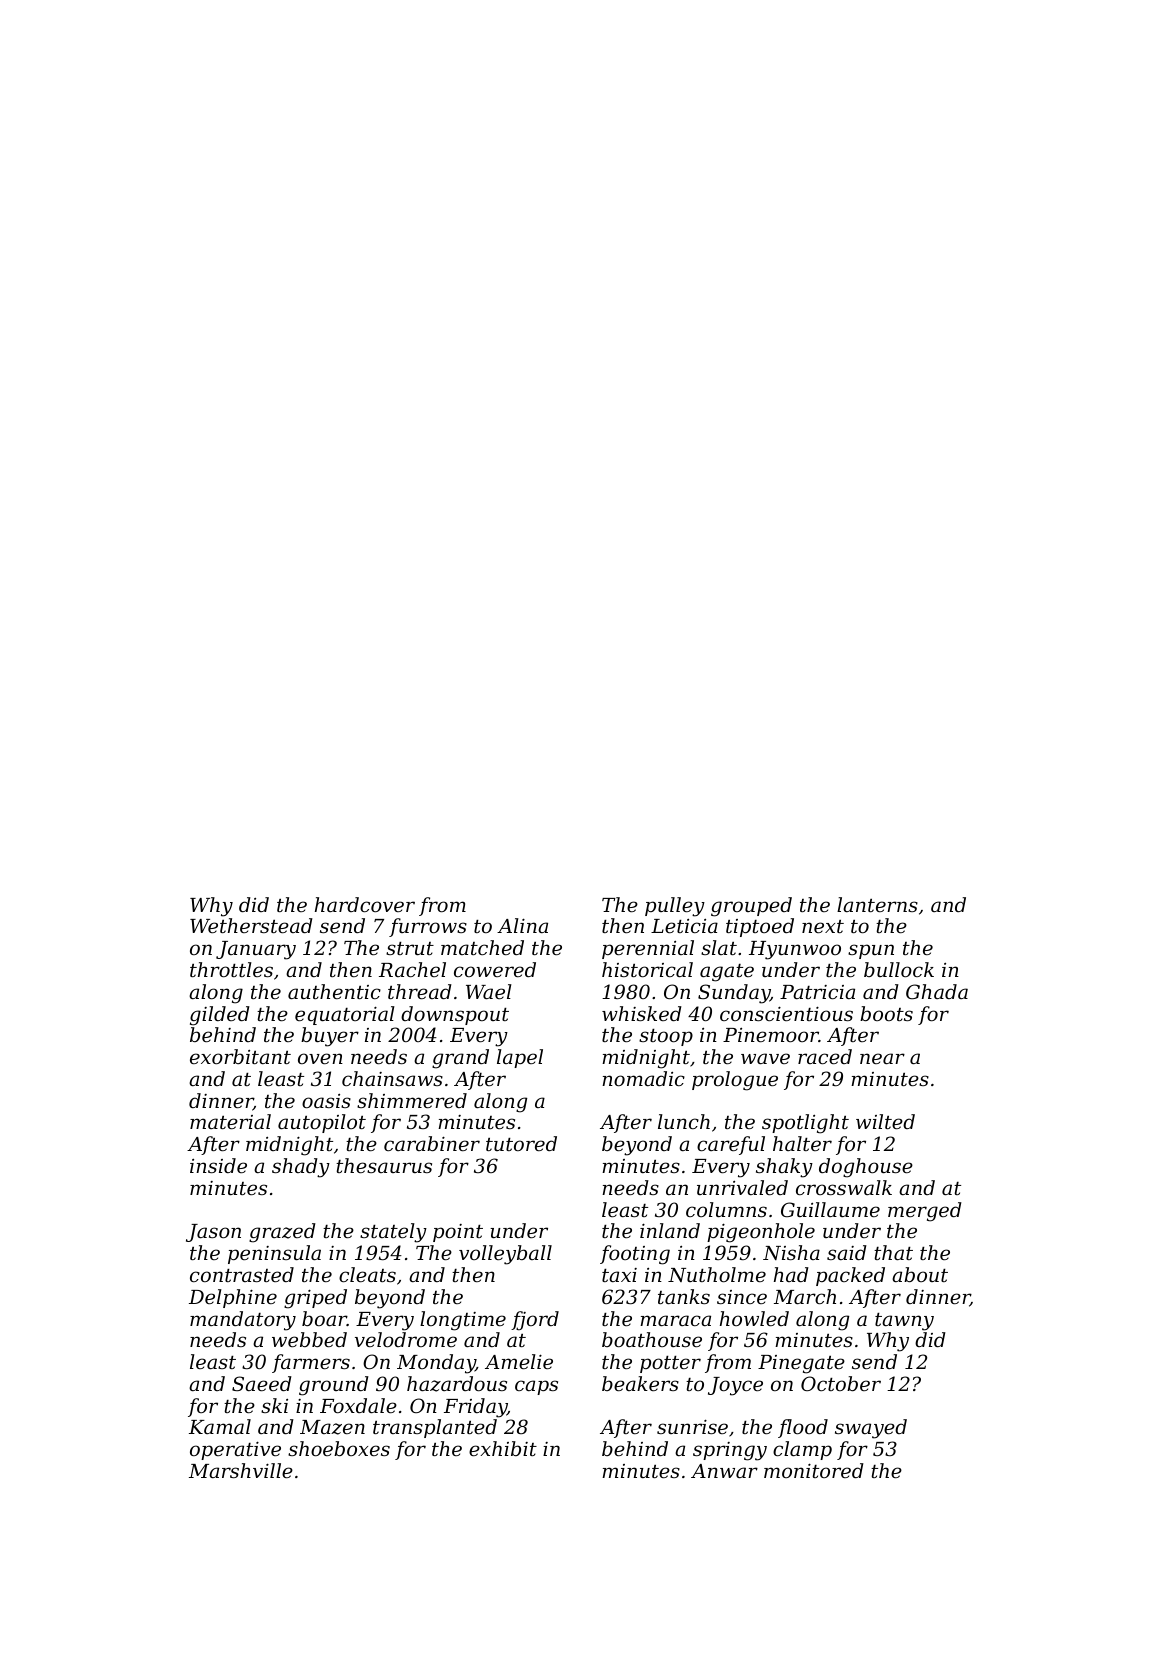 The image size is (1165, 1654). Describe the element at coordinates (458, 1233) in the image. I see `point` at that location.
